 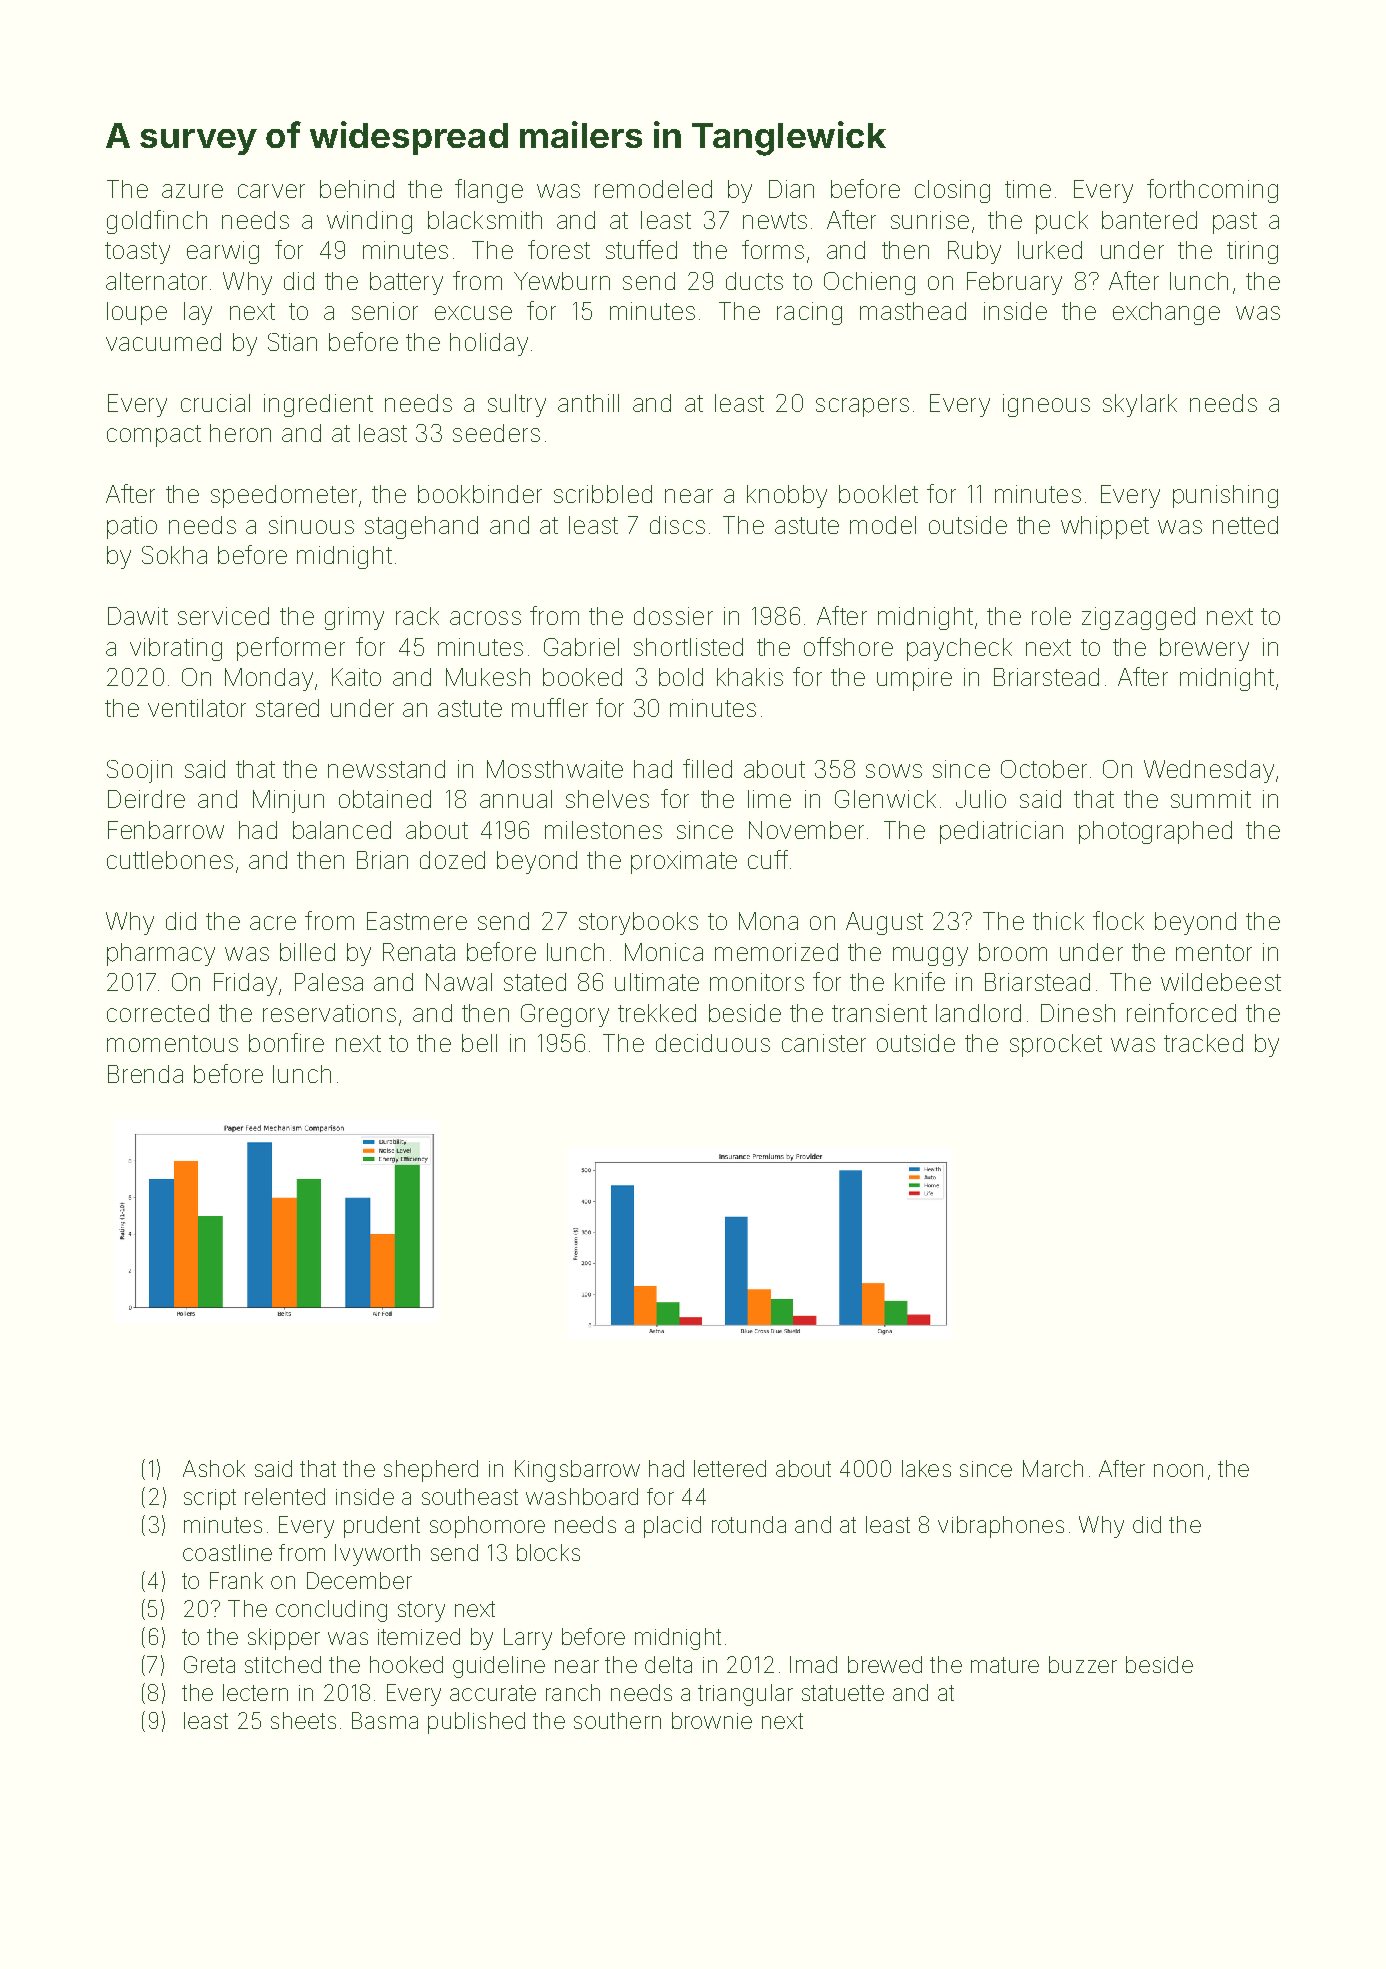 What do you see at coordinates (209, 1664) in the screenshot?
I see `Greta` at bounding box center [209, 1664].
